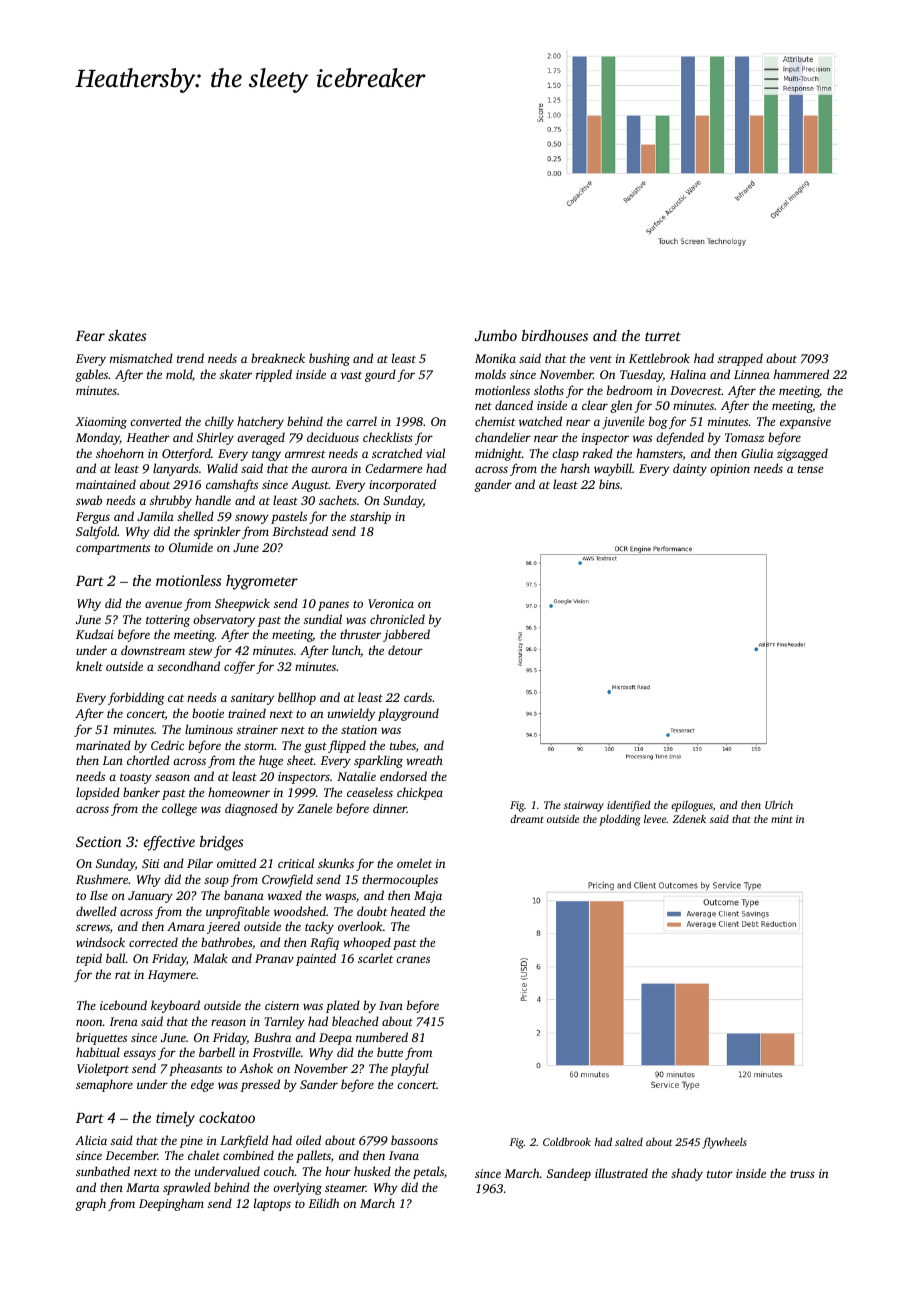 The image size is (924, 1308). Describe the element at coordinates (210, 958) in the image. I see `Malak` at that location.
